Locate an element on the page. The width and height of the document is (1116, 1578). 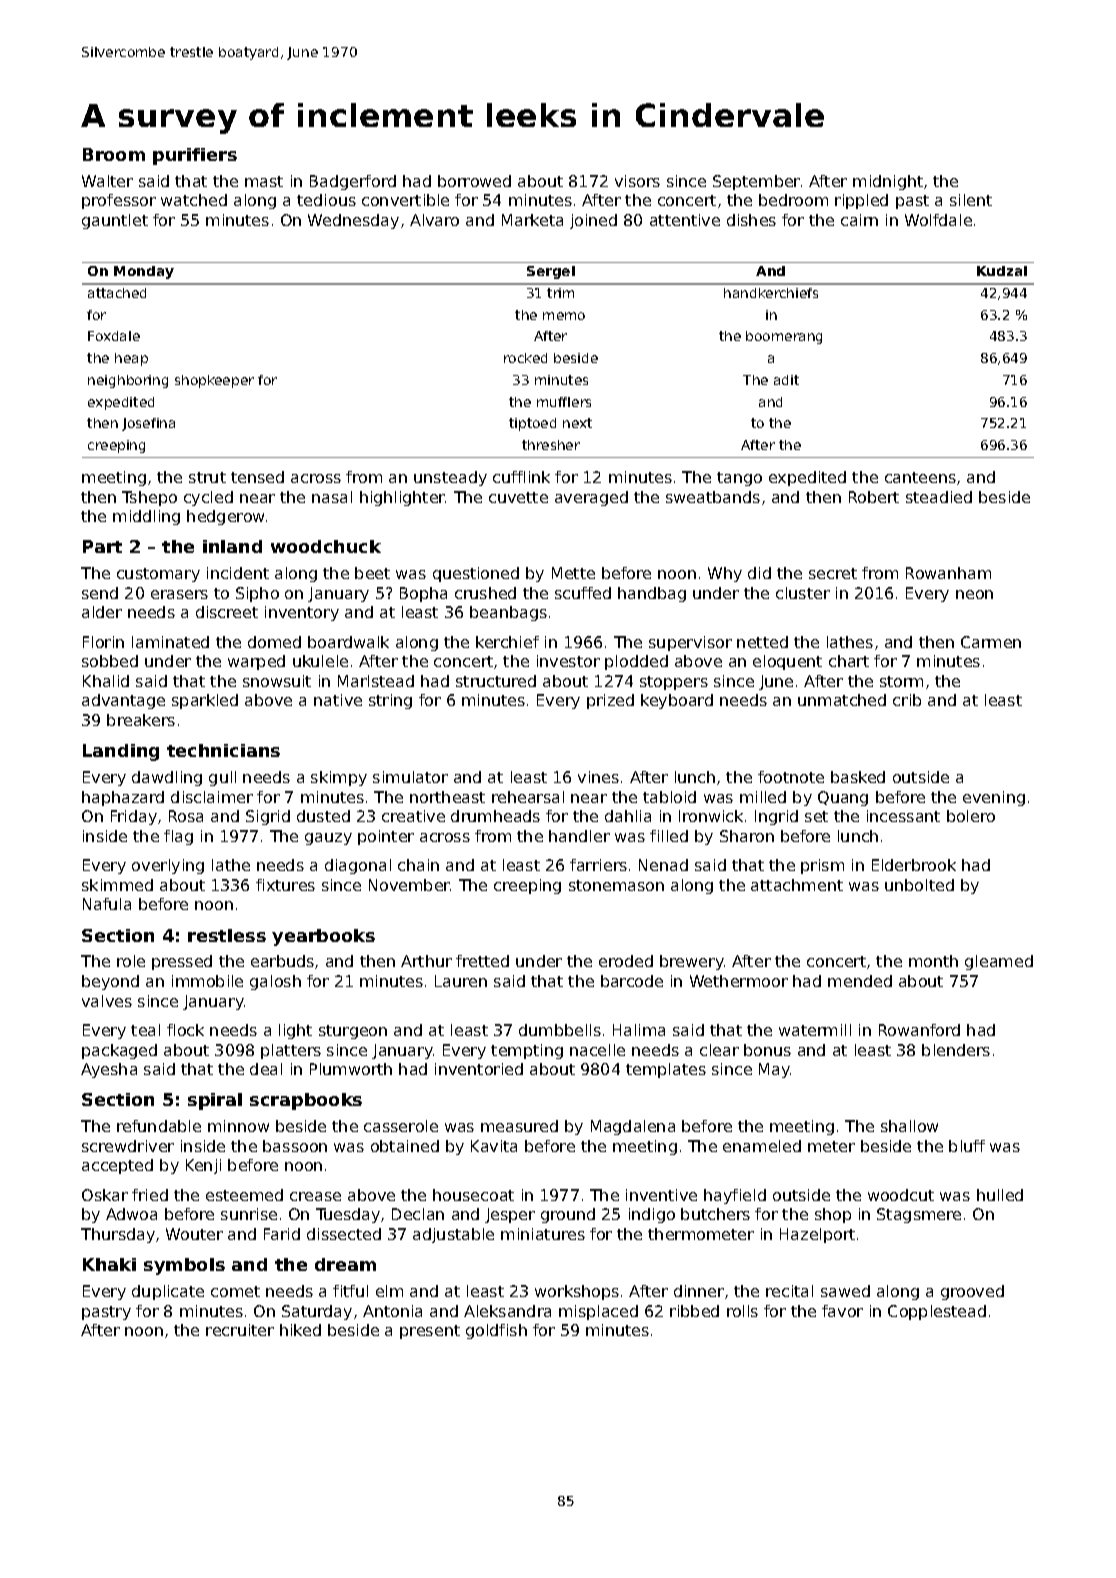
visors is located at coordinates (637, 181).
